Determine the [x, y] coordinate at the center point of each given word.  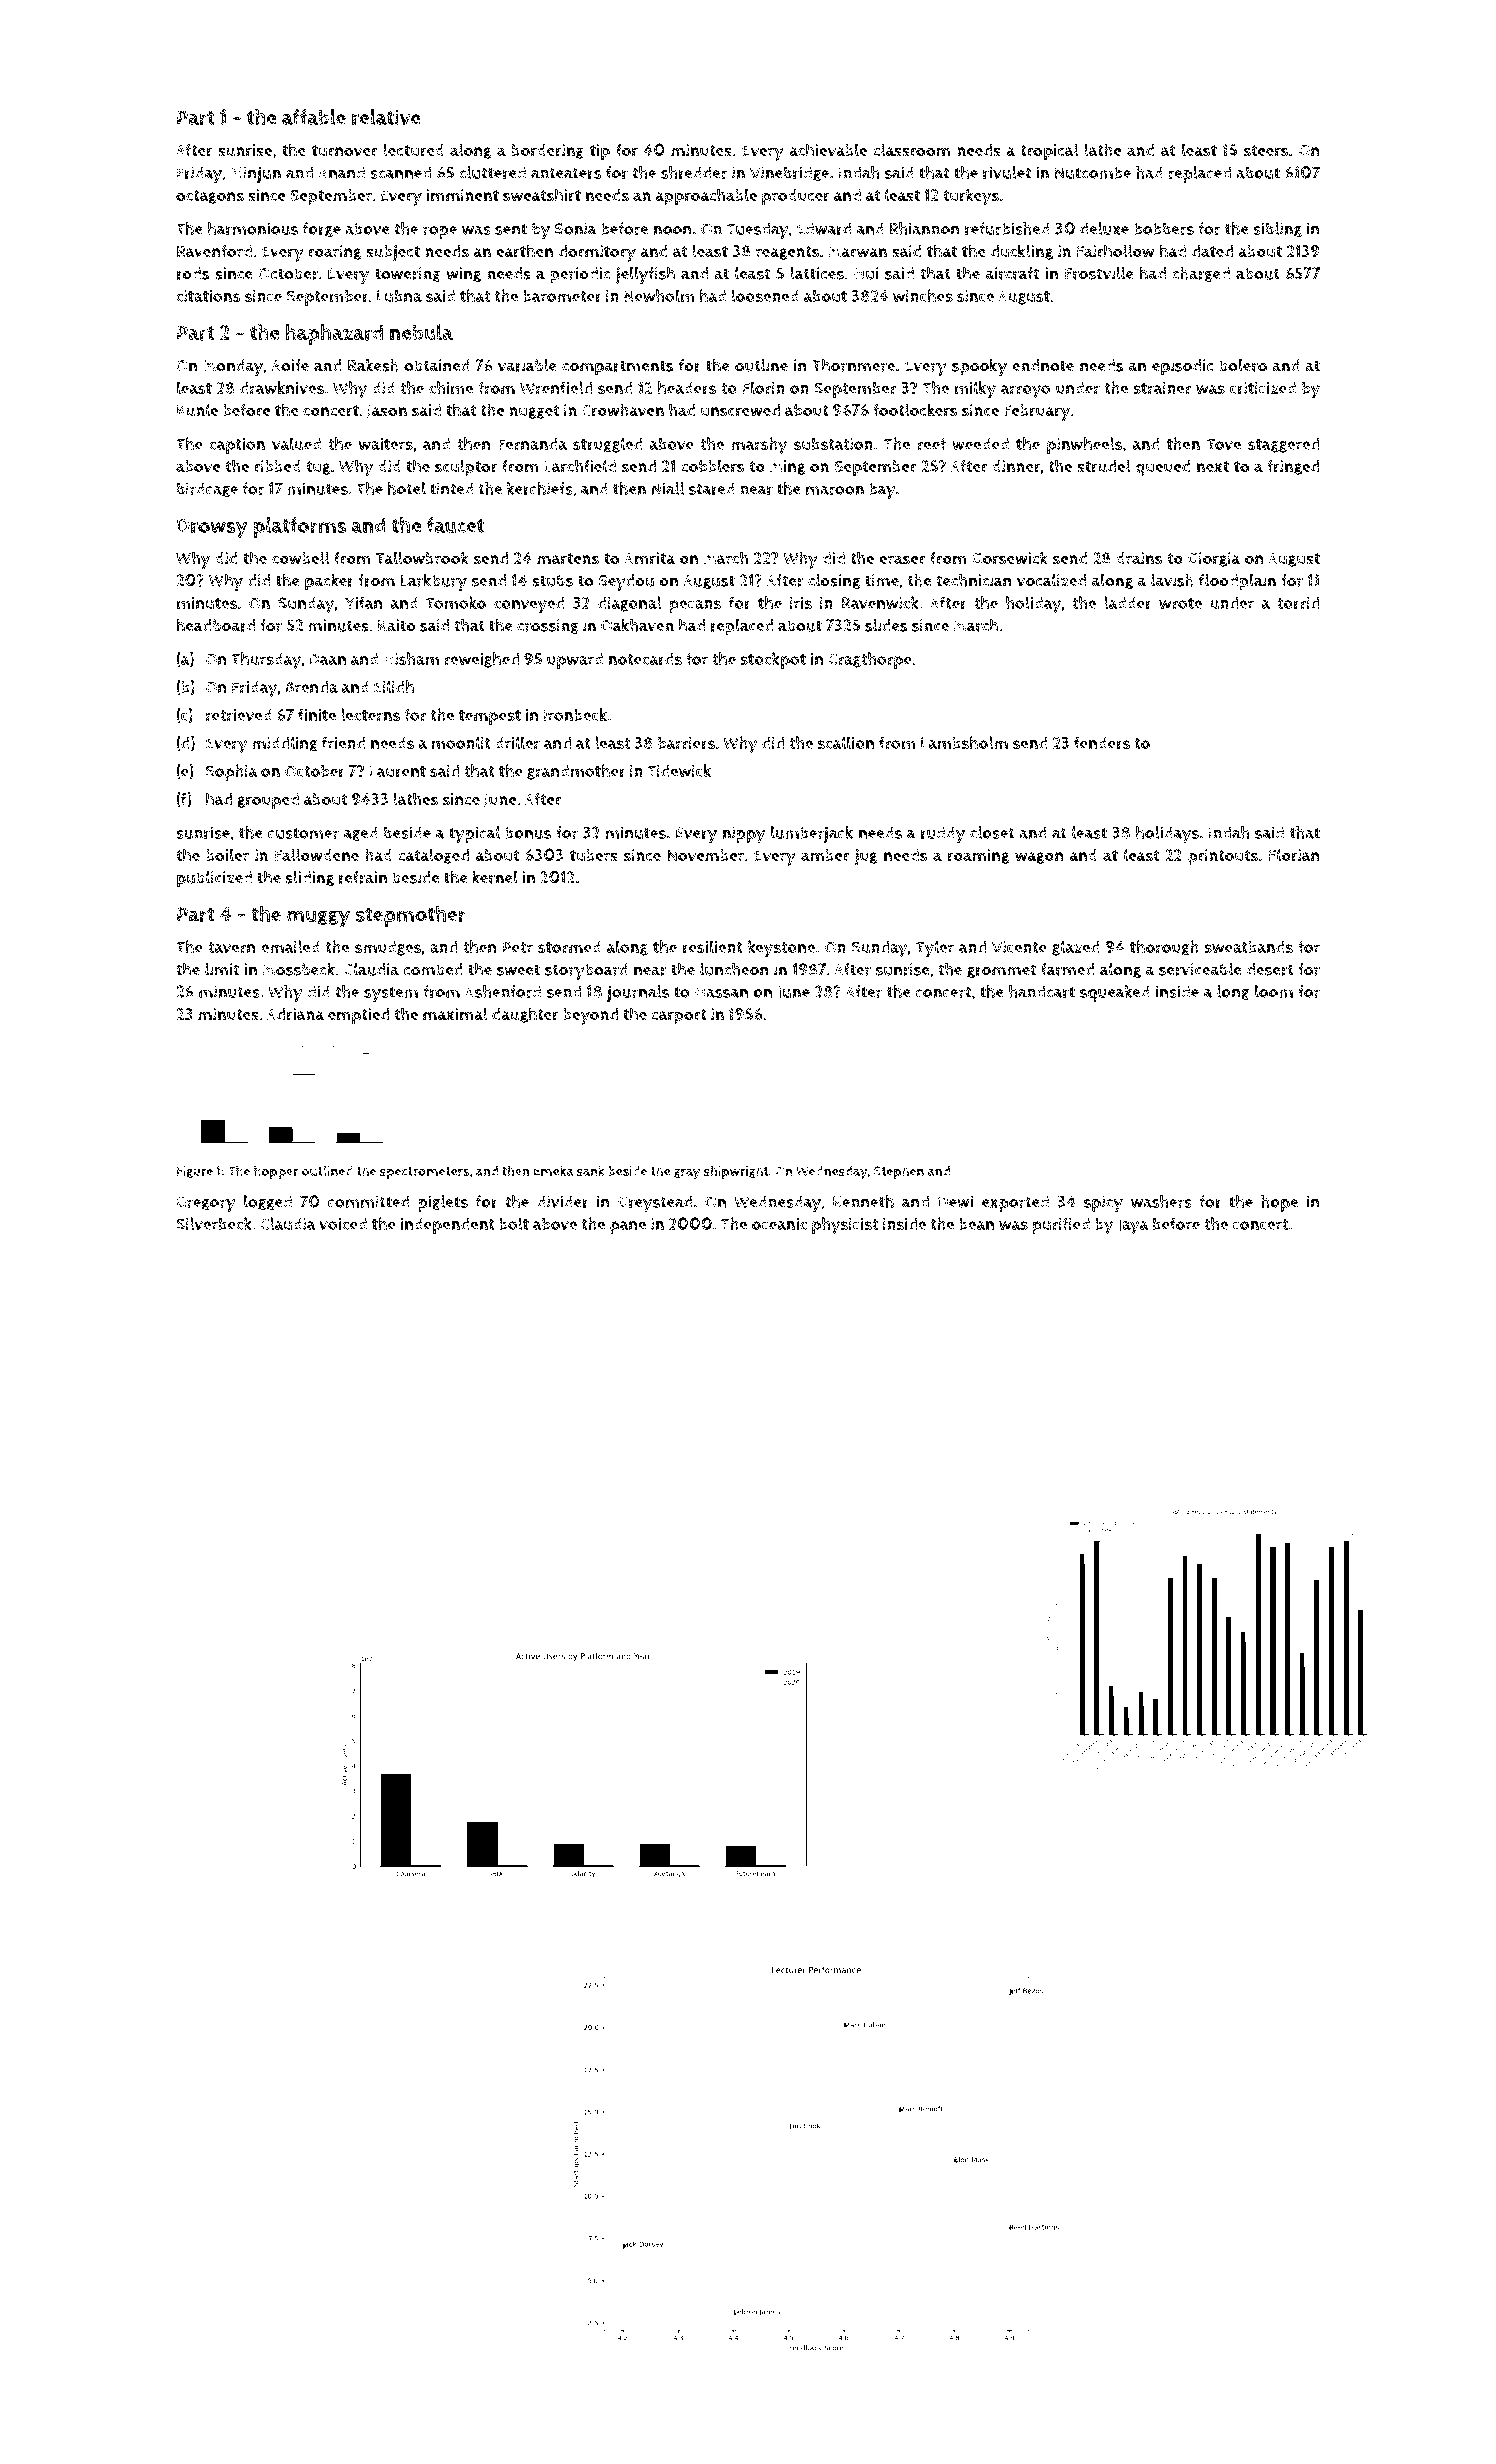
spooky [979, 367]
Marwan [858, 251]
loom [1274, 991]
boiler [227, 855]
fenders [1102, 743]
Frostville [1099, 273]
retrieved [239, 715]
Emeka [554, 1170]
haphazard [334, 334]
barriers [686, 743]
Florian [1294, 855]
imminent [462, 195]
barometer [562, 296]
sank [591, 1170]
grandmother [576, 772]
